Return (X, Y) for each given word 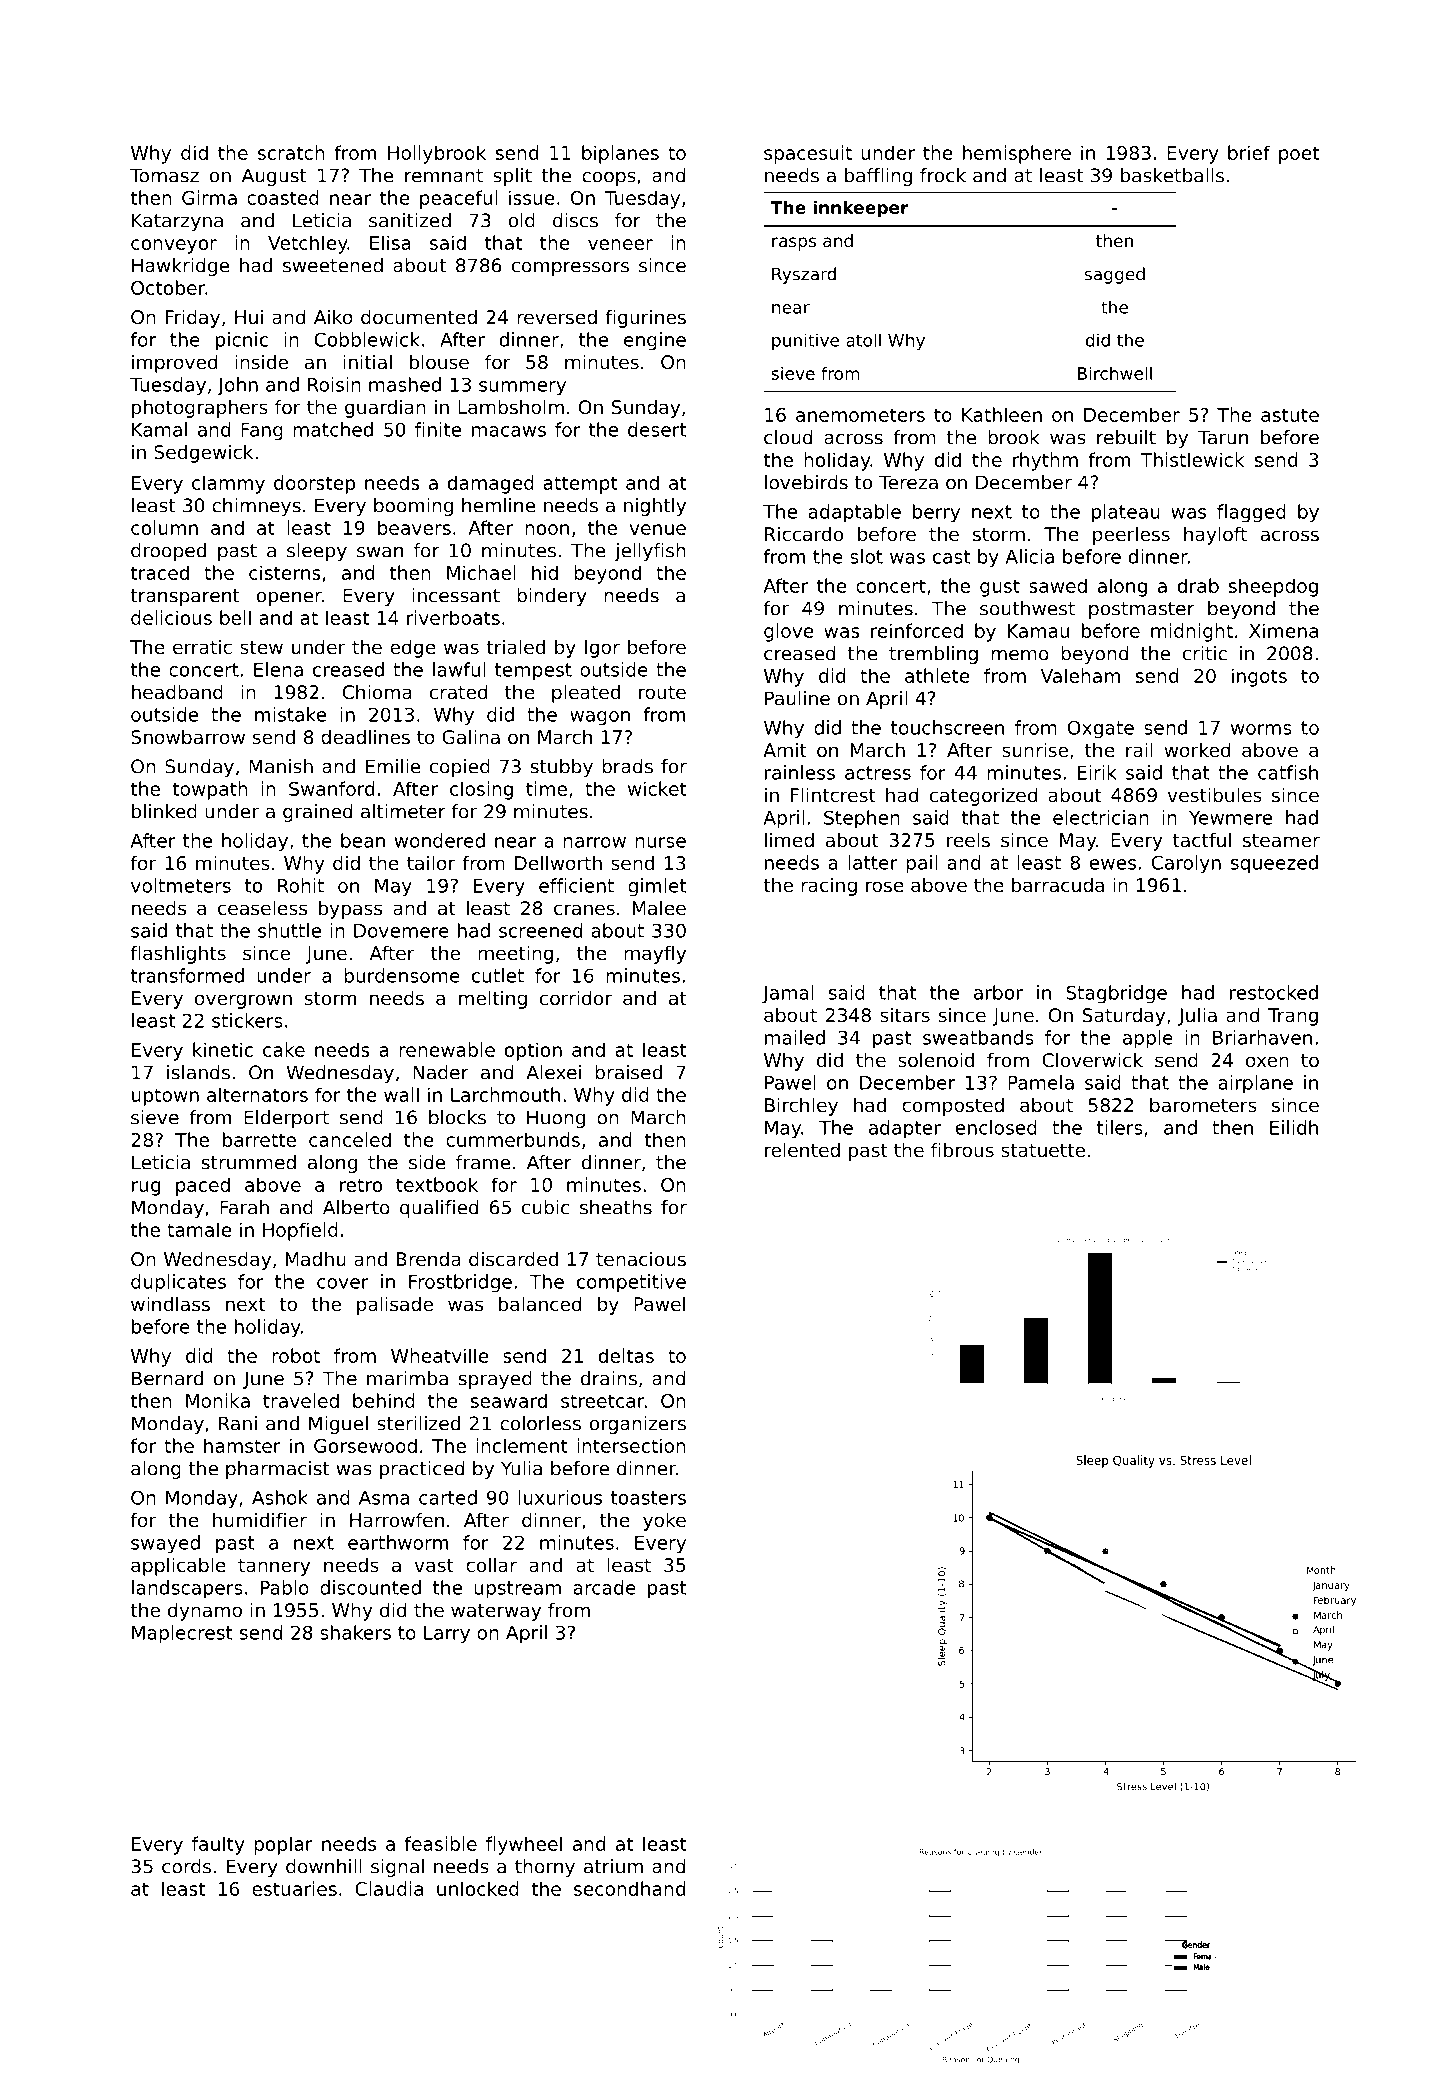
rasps (794, 244)
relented (802, 1149)
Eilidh (1294, 1127)
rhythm (1045, 461)
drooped (168, 552)
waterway (496, 1612)
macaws (509, 431)
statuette (1043, 1150)
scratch (291, 152)
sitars (905, 1015)
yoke (664, 1521)
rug (146, 1188)
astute (1290, 415)
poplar (283, 1845)
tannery (274, 1567)
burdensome (402, 975)
